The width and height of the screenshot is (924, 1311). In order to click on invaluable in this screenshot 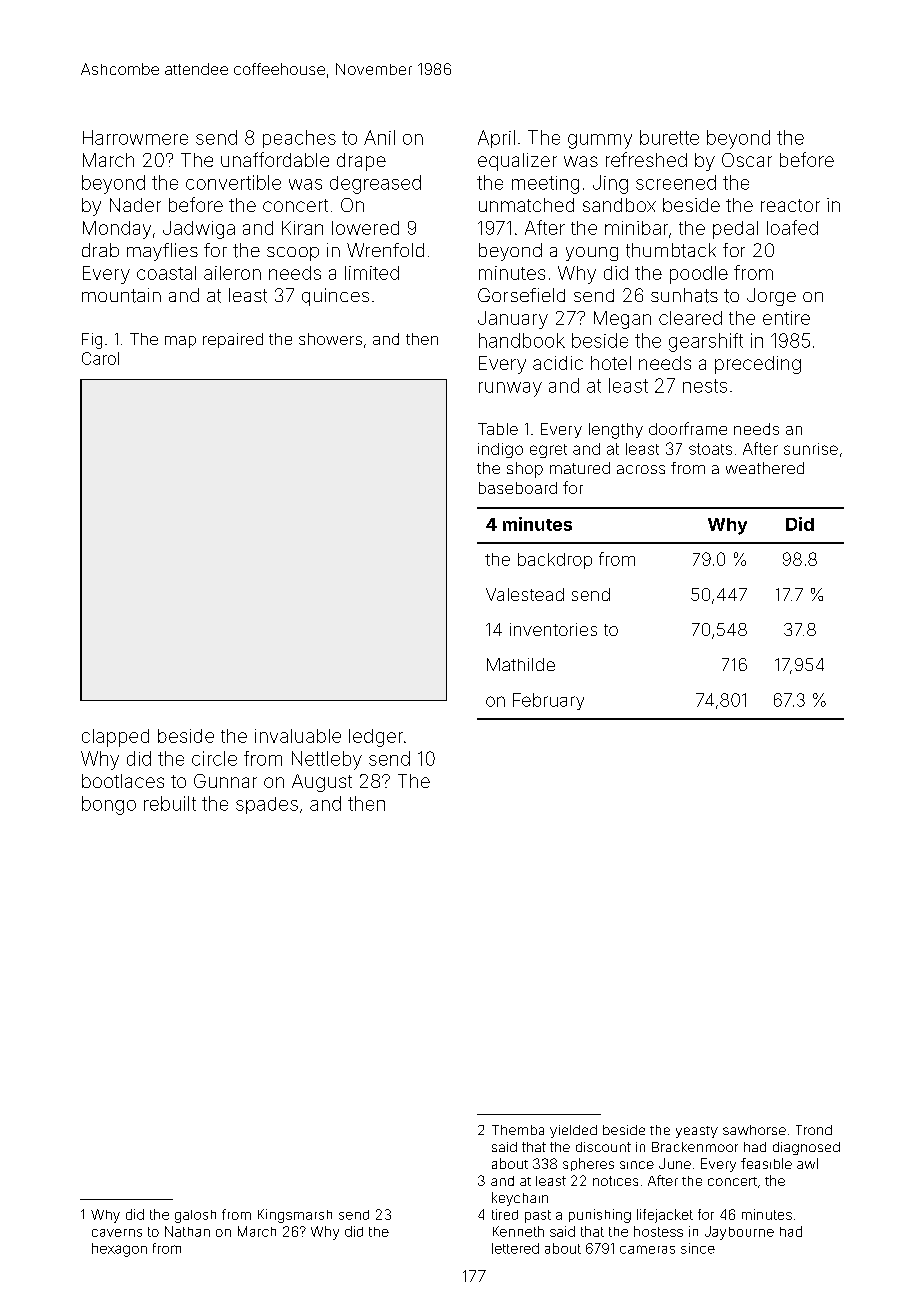, I will do `click(298, 736)`.
